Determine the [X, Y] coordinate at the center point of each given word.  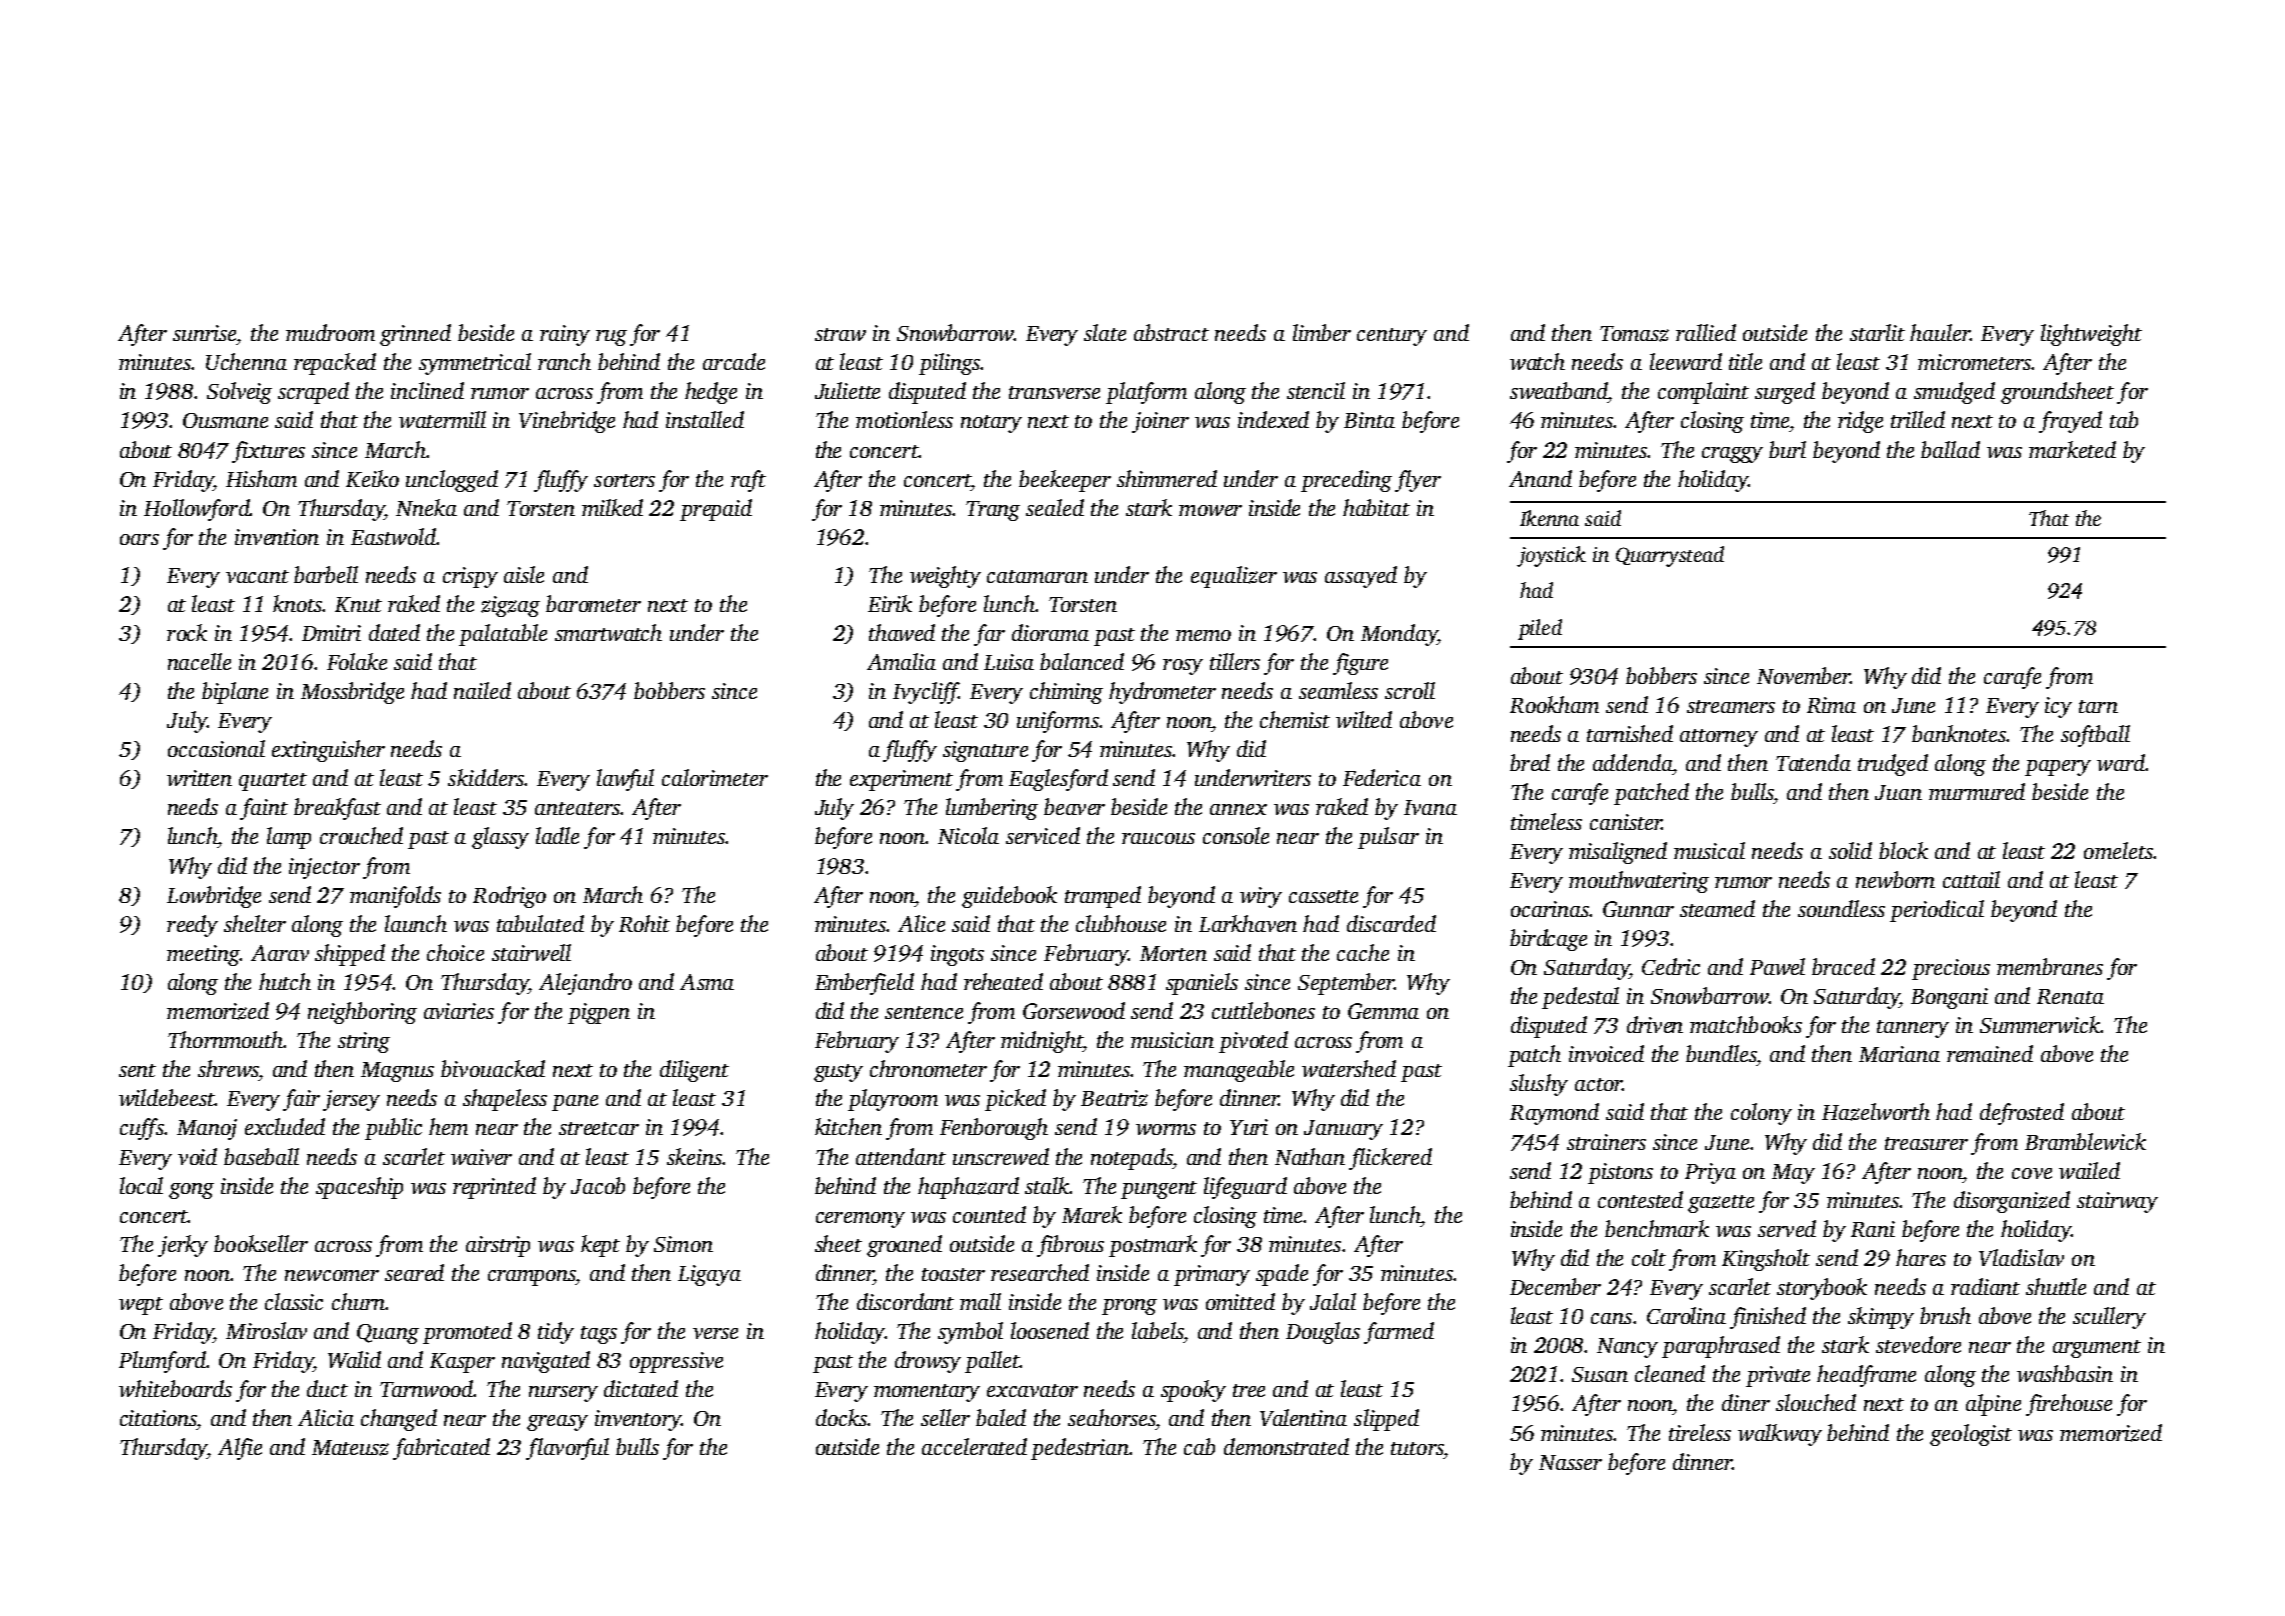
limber [1322, 332]
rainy [565, 335]
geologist [1971, 1435]
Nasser [1570, 1462]
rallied [1706, 332]
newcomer [332, 1275]
